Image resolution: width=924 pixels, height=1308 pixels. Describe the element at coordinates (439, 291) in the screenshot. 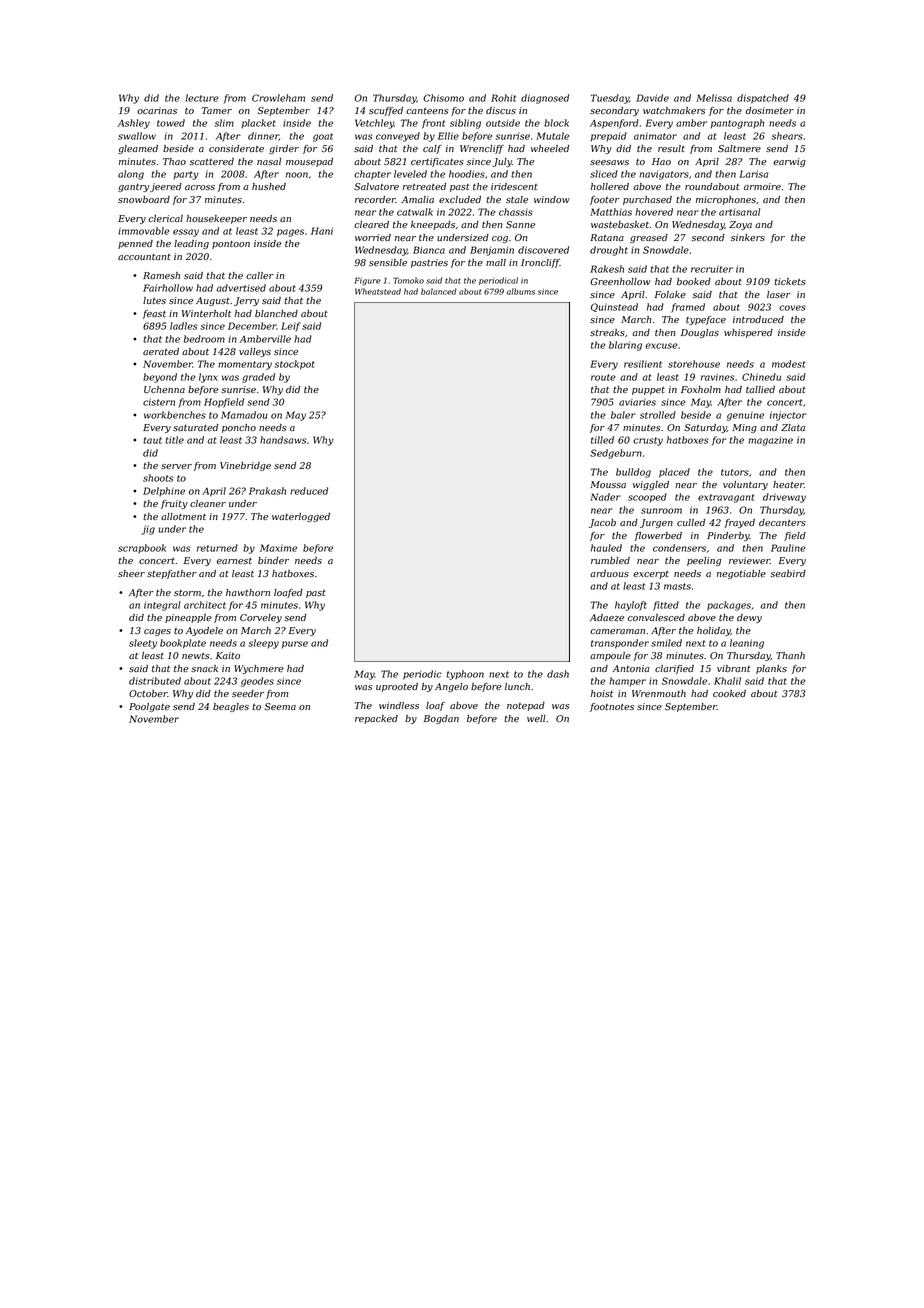

I see `balanced` at that location.
